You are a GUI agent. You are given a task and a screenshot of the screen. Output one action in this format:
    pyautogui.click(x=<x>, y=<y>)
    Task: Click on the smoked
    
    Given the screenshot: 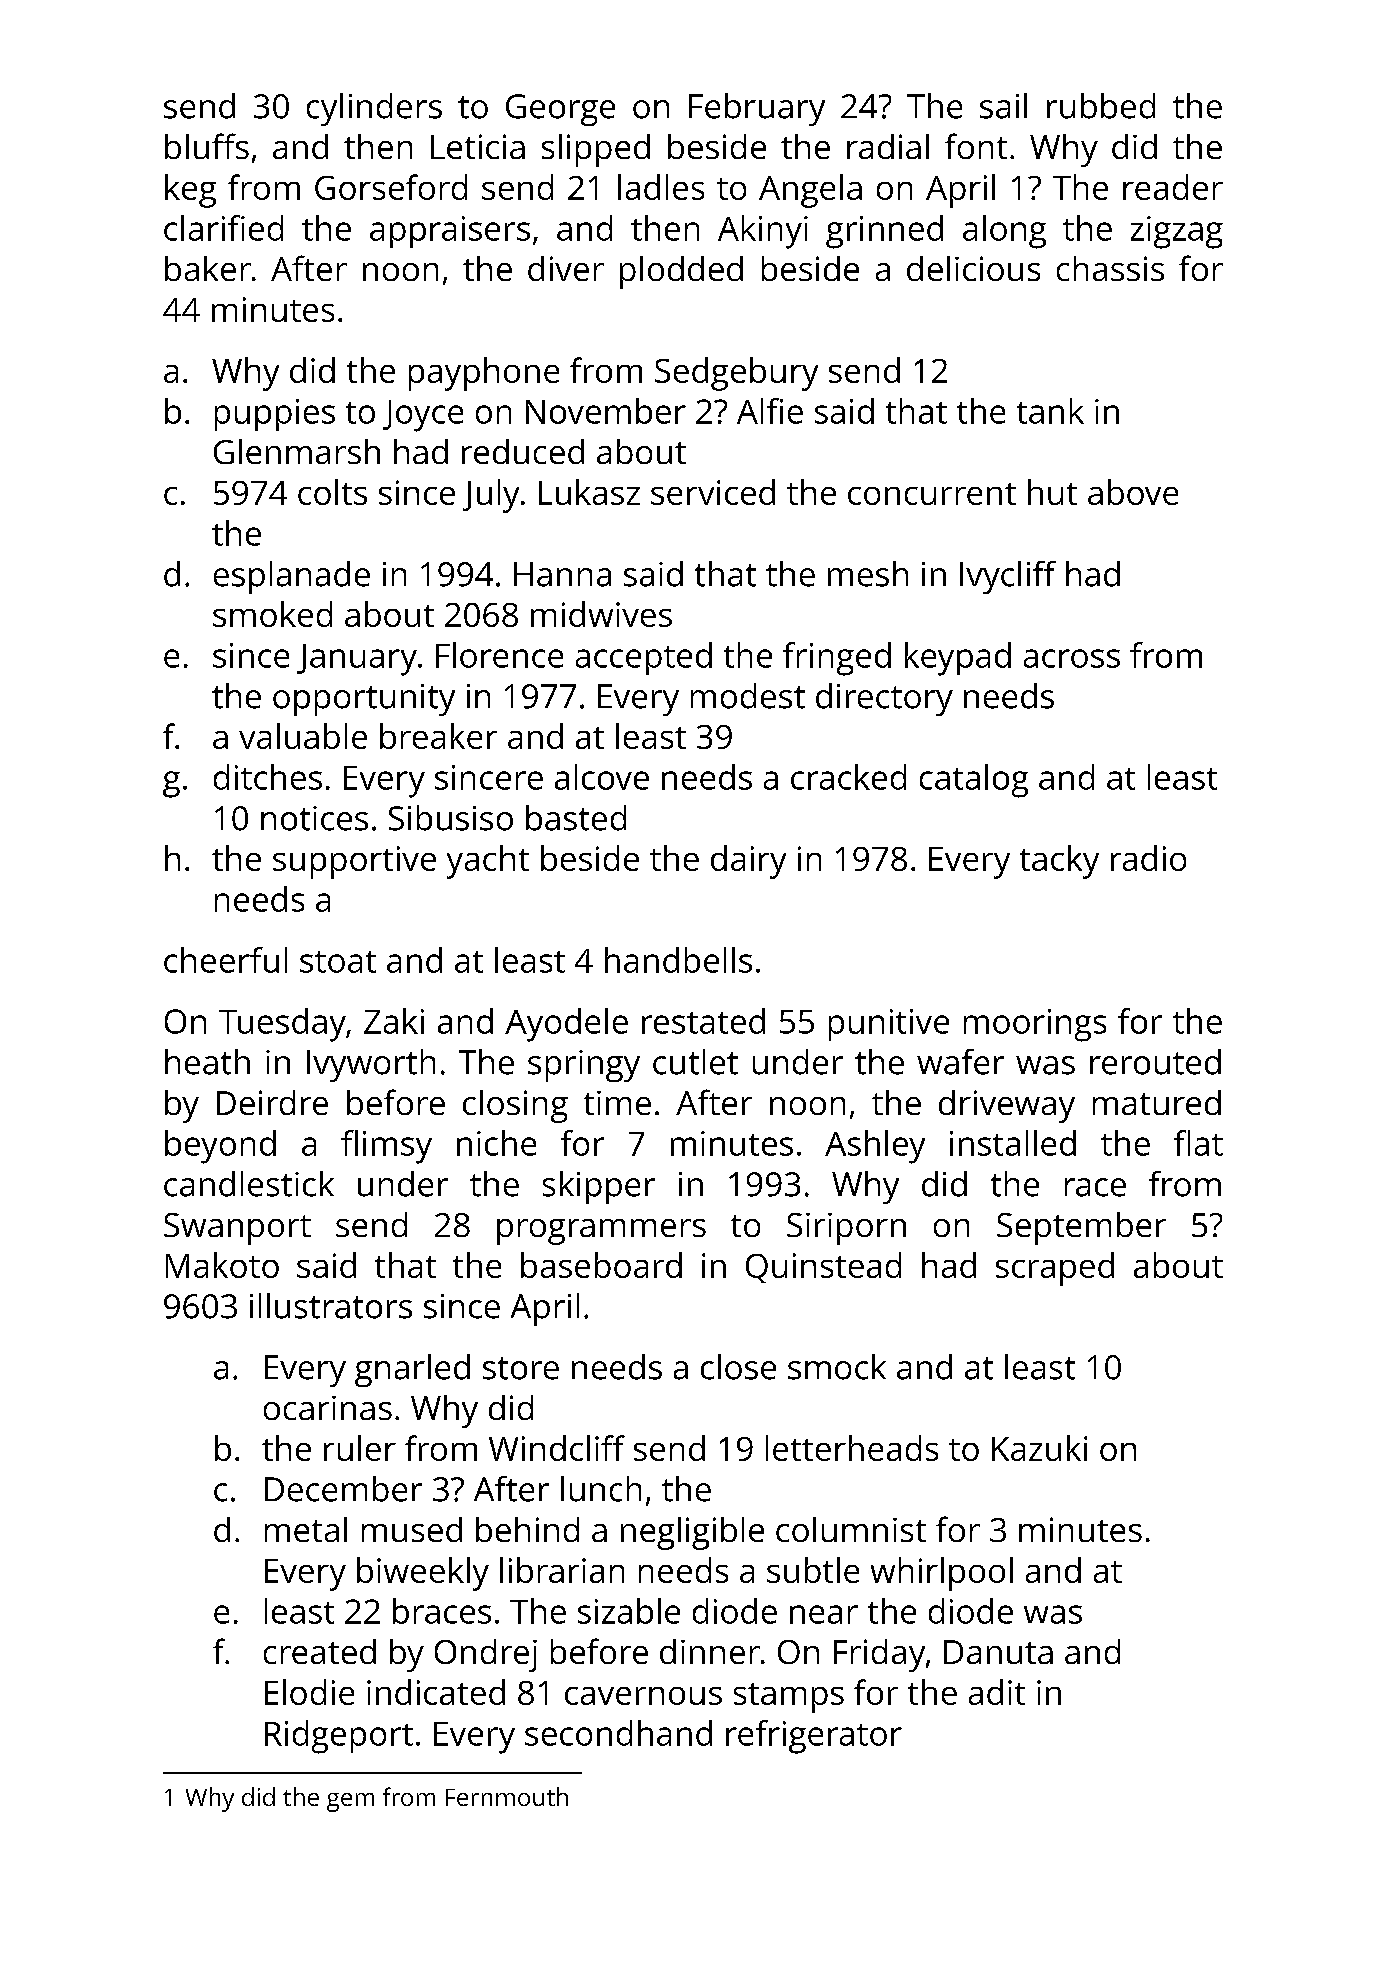 What is the action you would take?
    pyautogui.click(x=272, y=614)
